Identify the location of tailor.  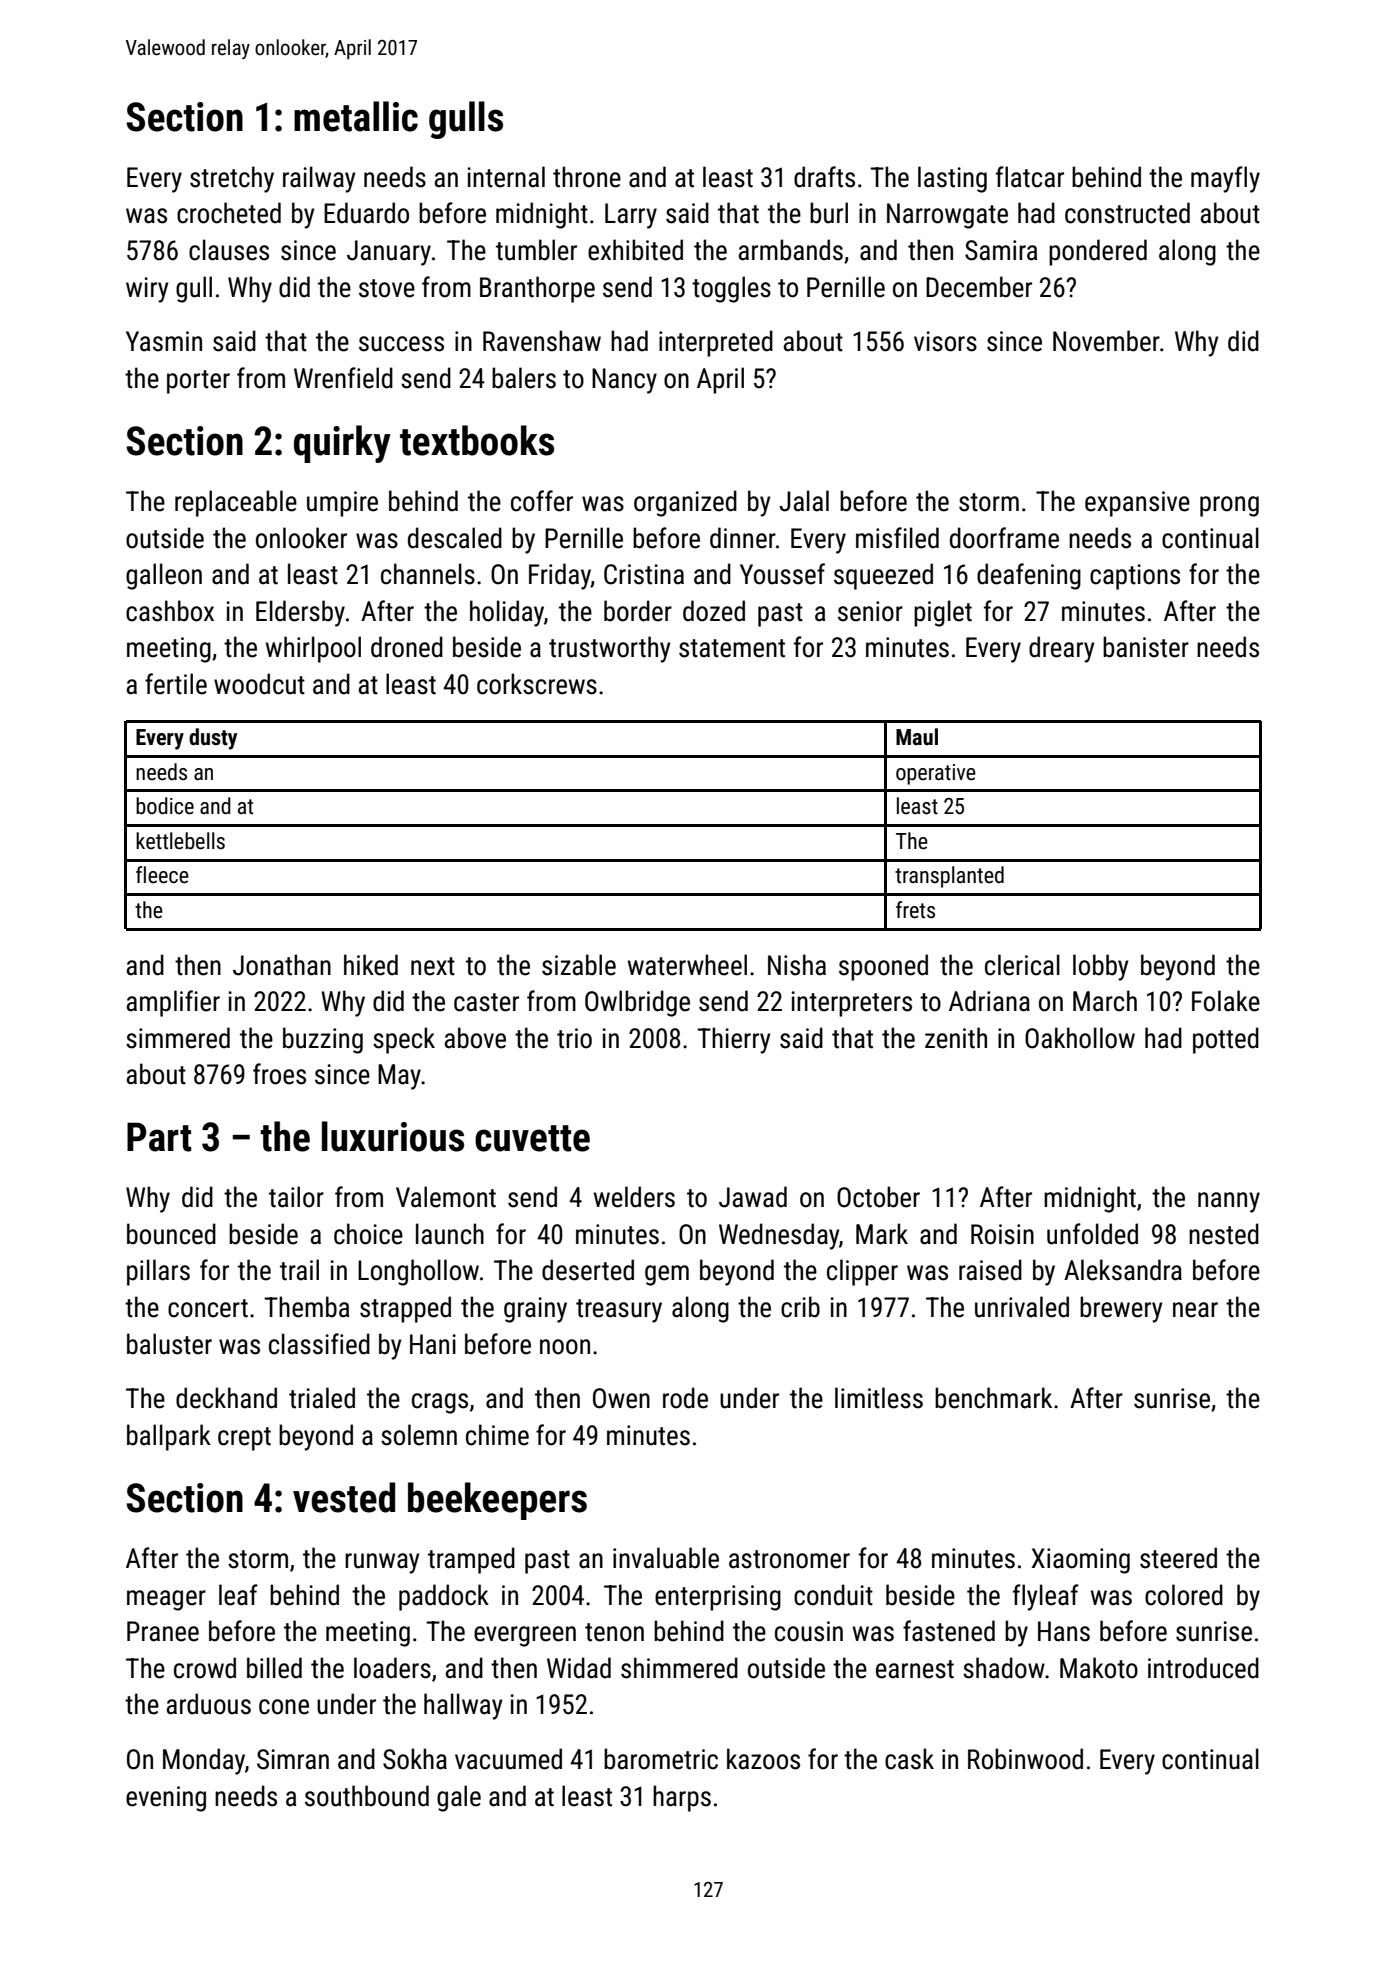
(296, 1197).
